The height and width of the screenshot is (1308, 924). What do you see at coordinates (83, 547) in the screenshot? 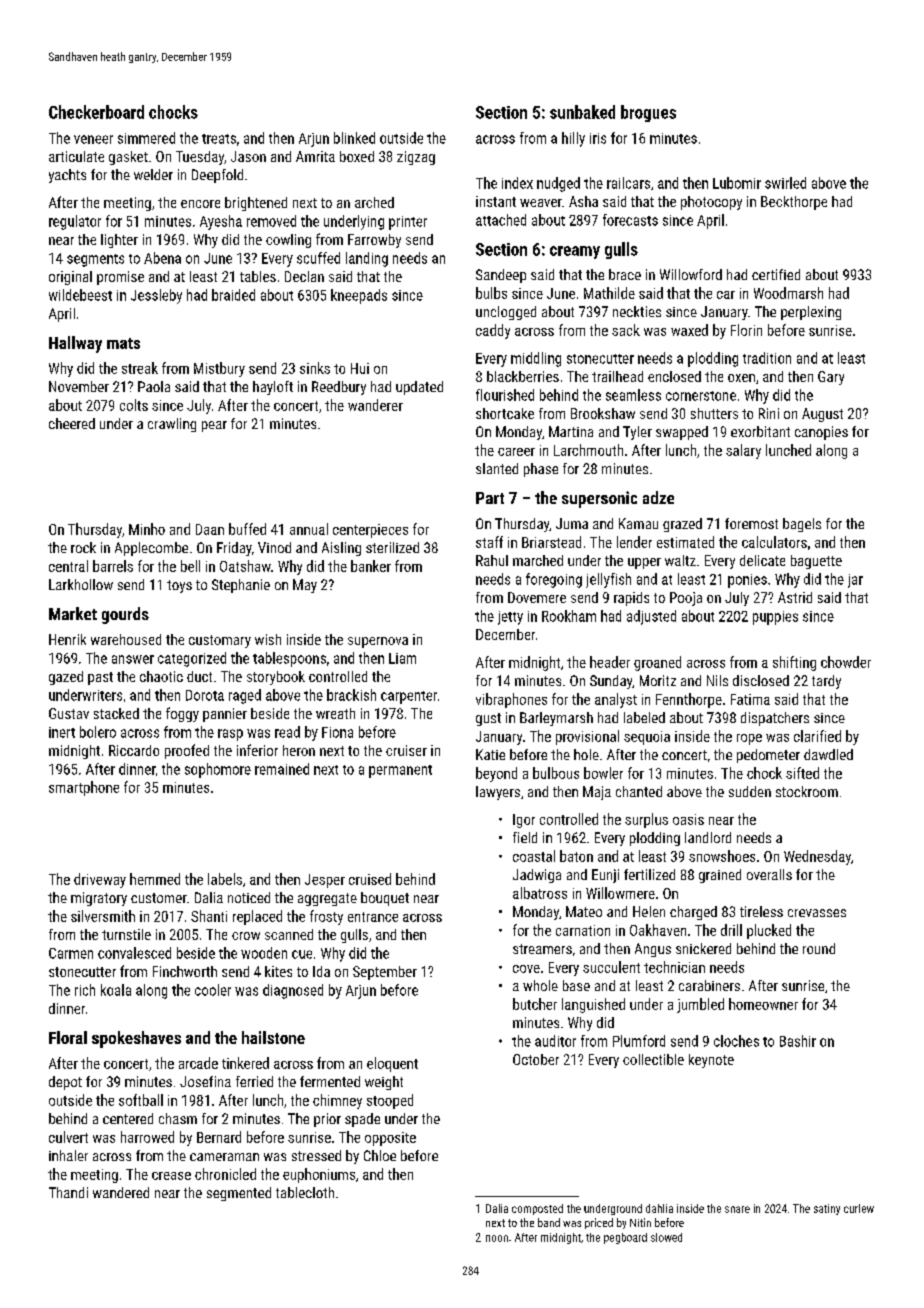
I see `rock` at bounding box center [83, 547].
